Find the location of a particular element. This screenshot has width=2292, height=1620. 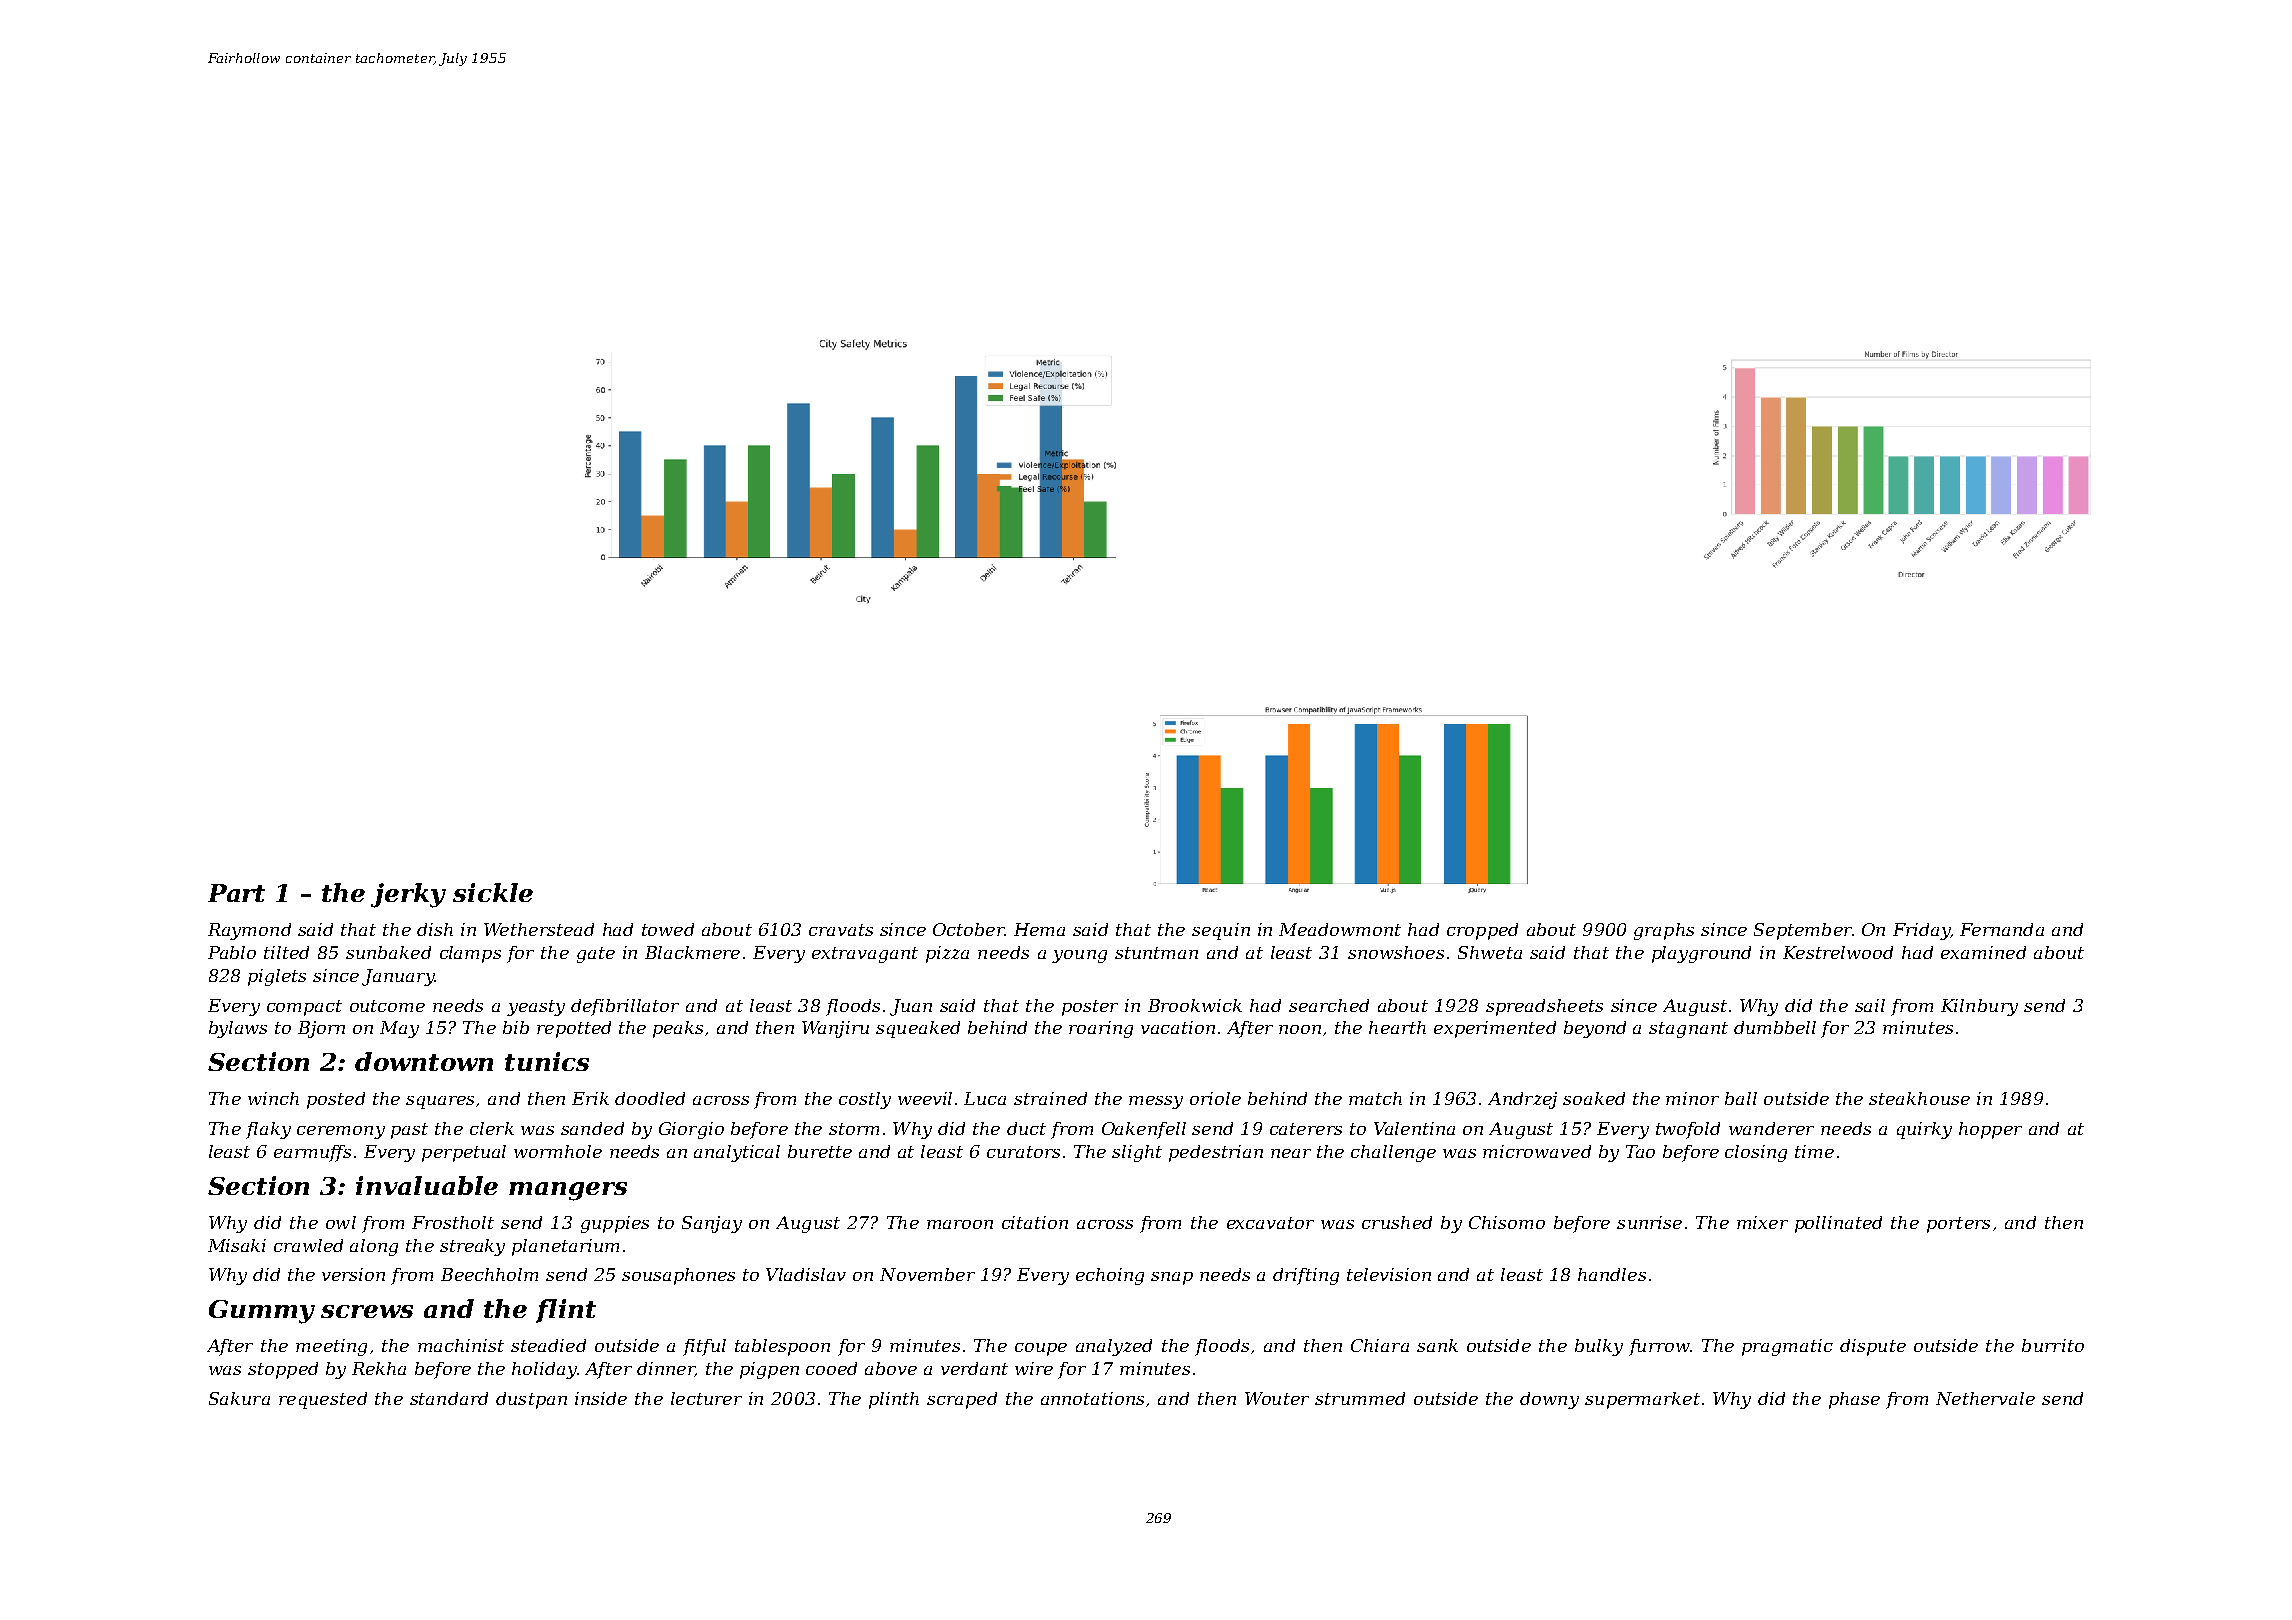

pedestrian is located at coordinates (1216, 1153).
